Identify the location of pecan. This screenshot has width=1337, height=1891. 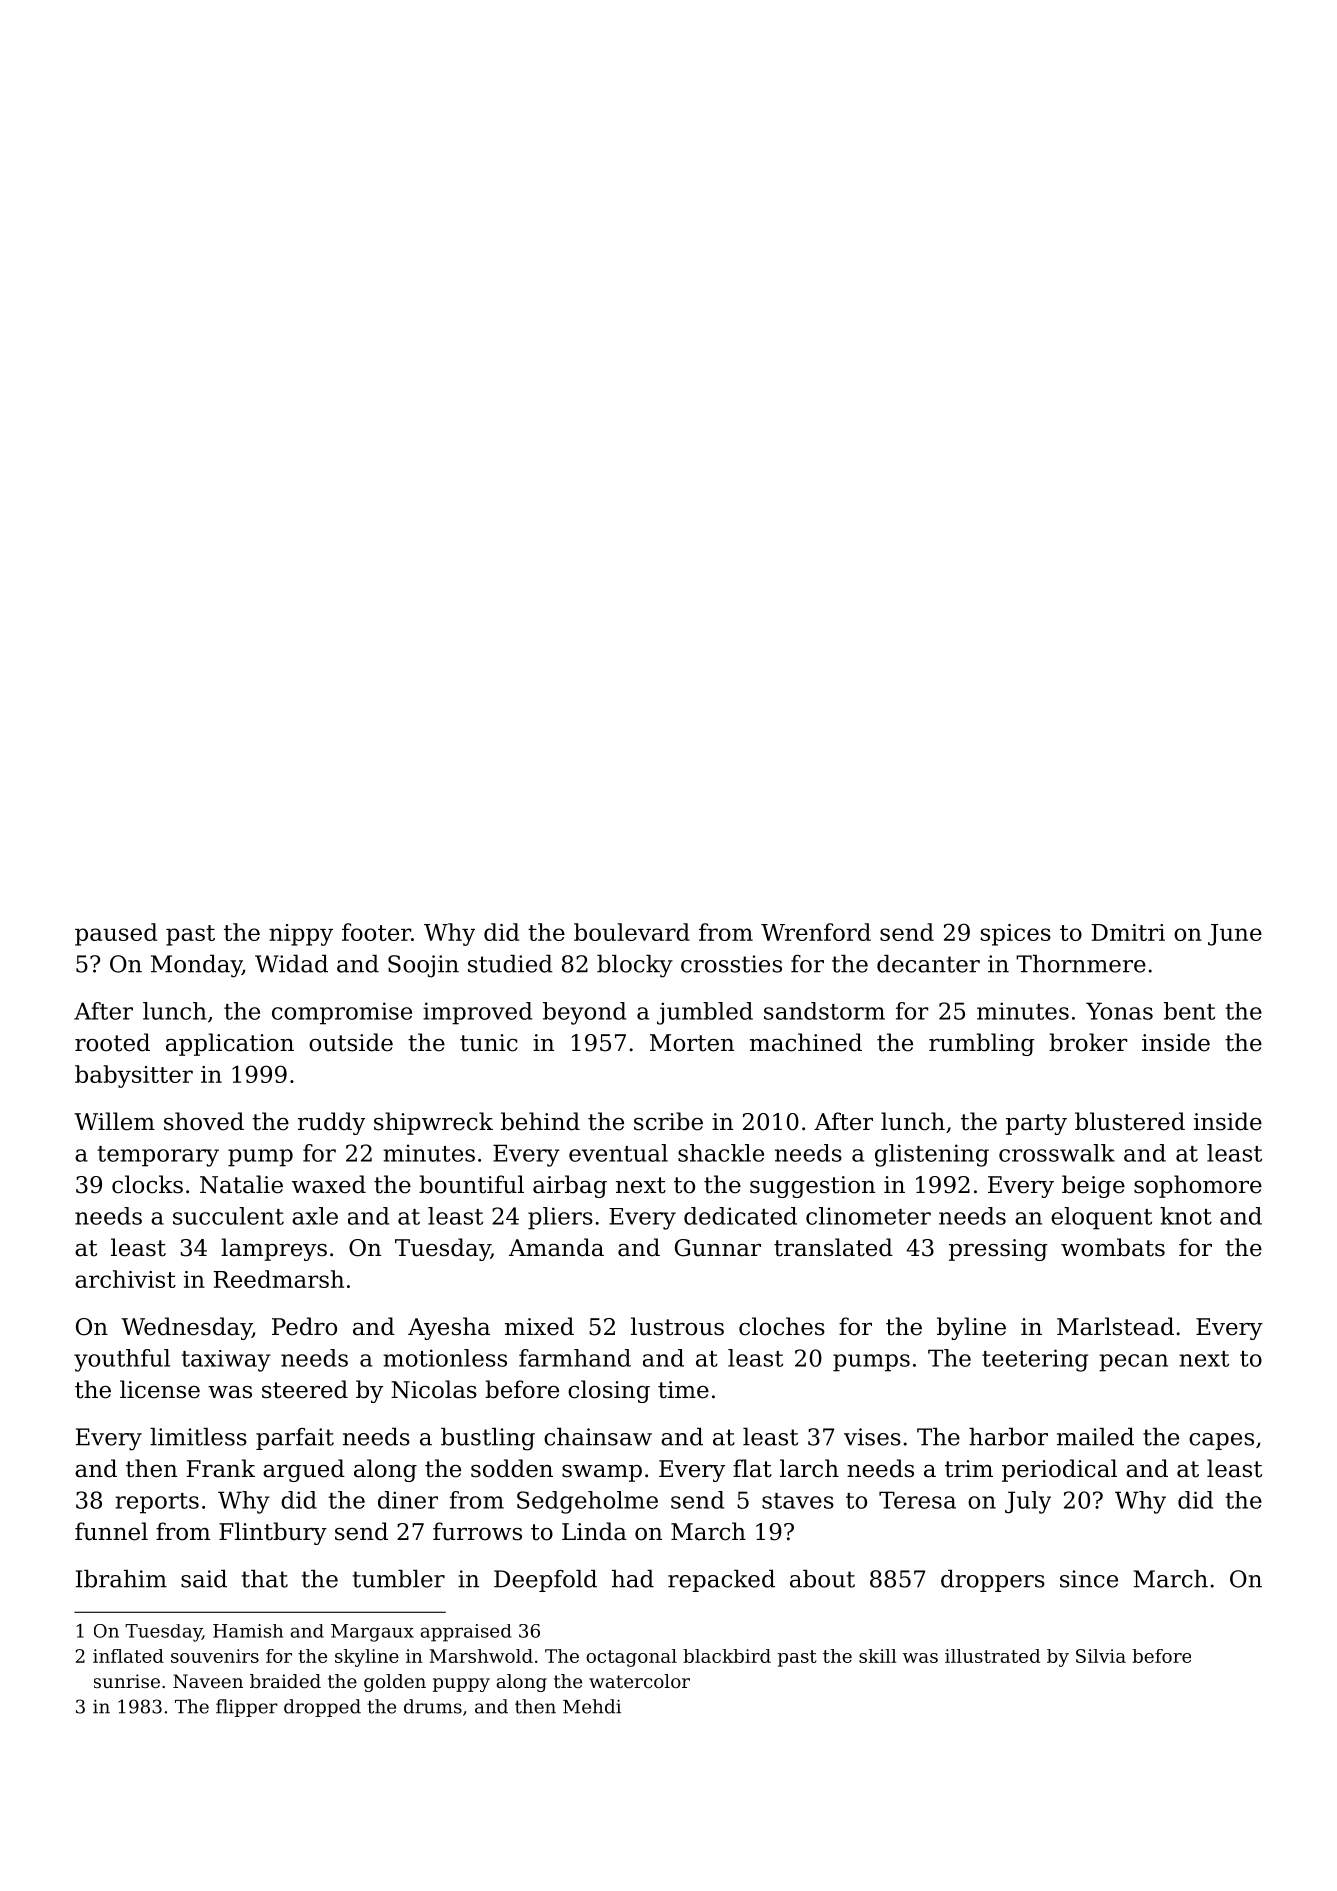
(1133, 1363).
